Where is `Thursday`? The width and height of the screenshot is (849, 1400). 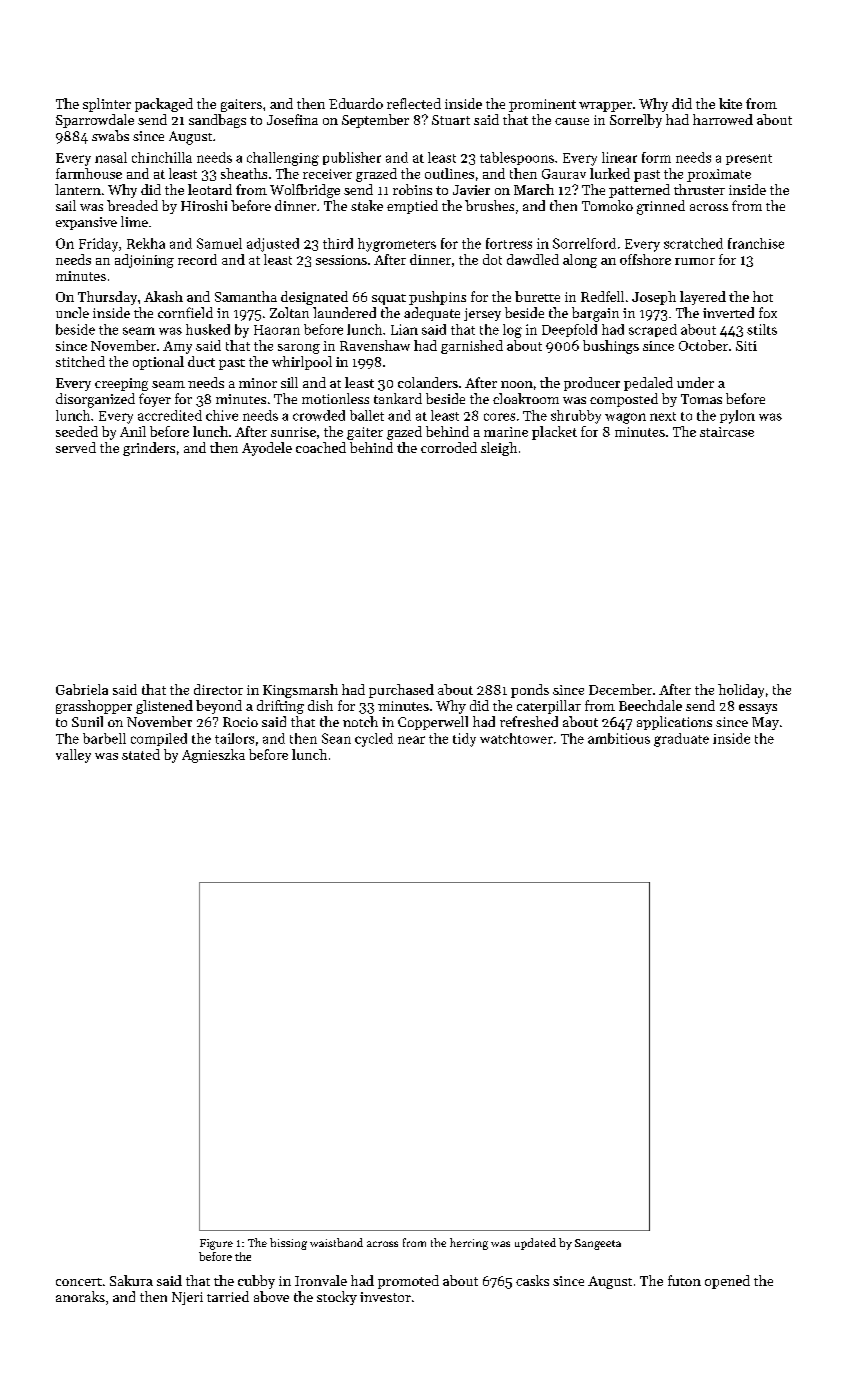 Thursday is located at coordinates (107, 298).
